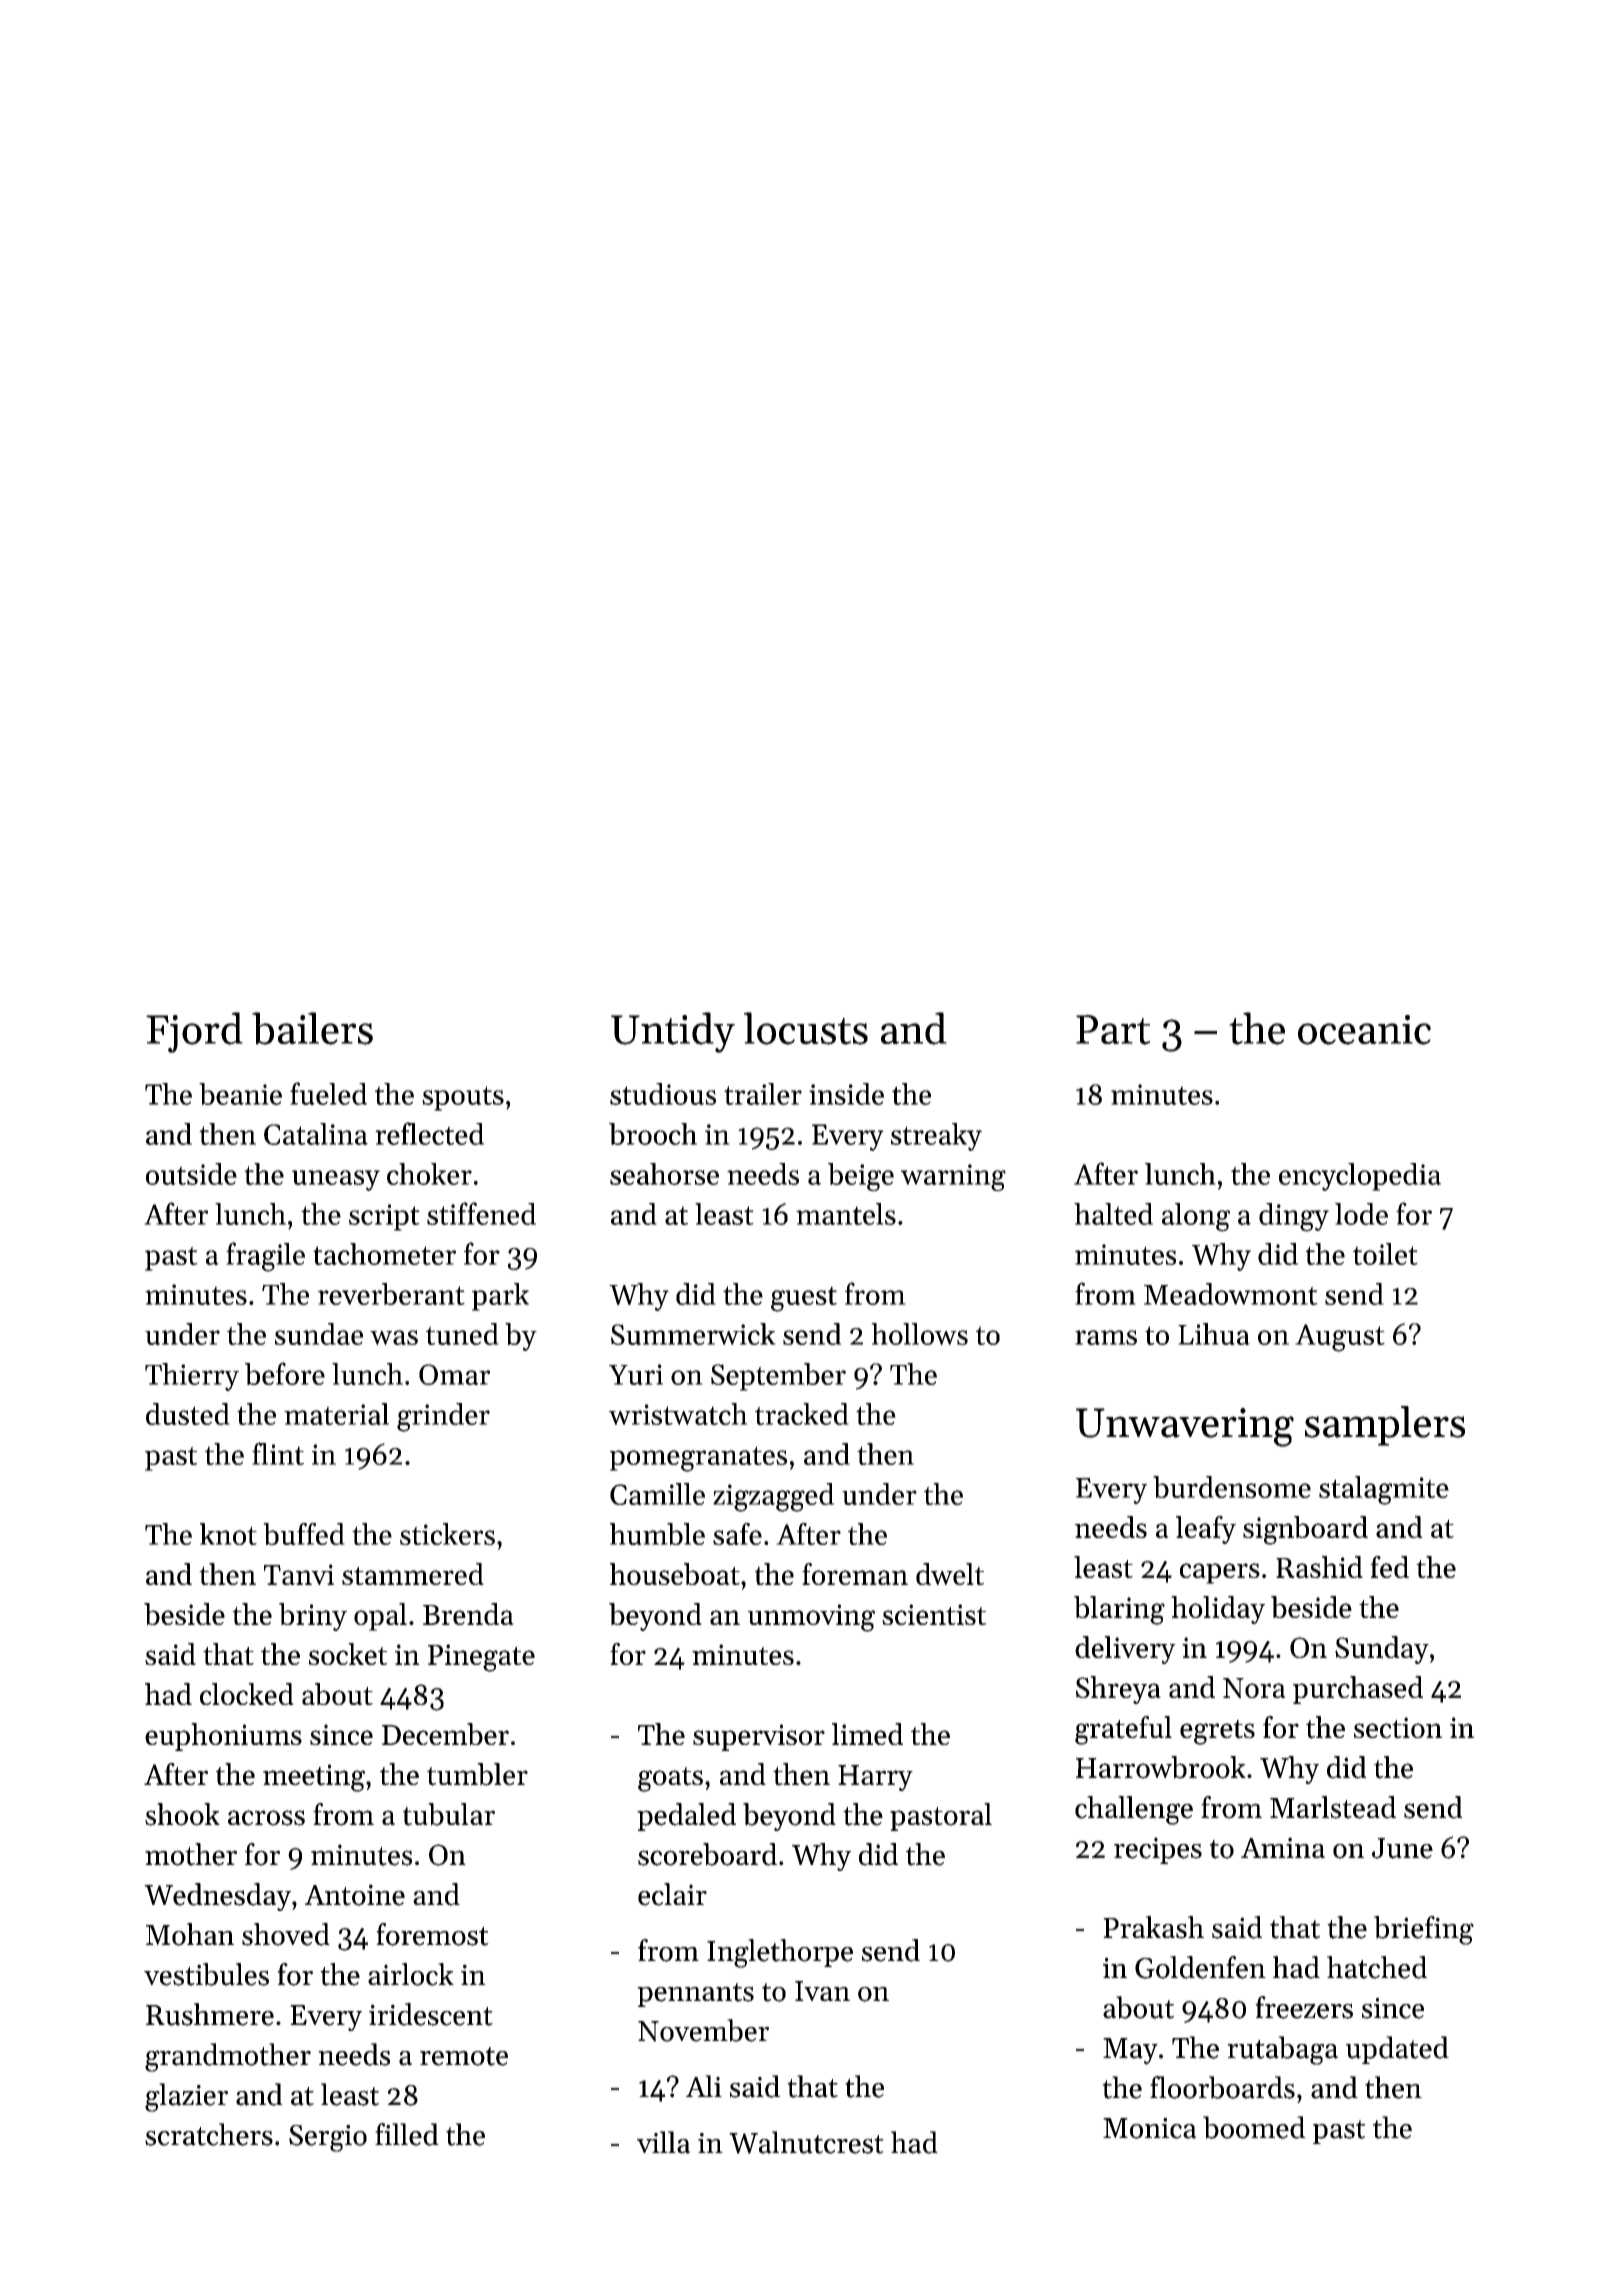 The height and width of the image is (2292, 1620). What do you see at coordinates (464, 2056) in the image?
I see `remote` at bounding box center [464, 2056].
